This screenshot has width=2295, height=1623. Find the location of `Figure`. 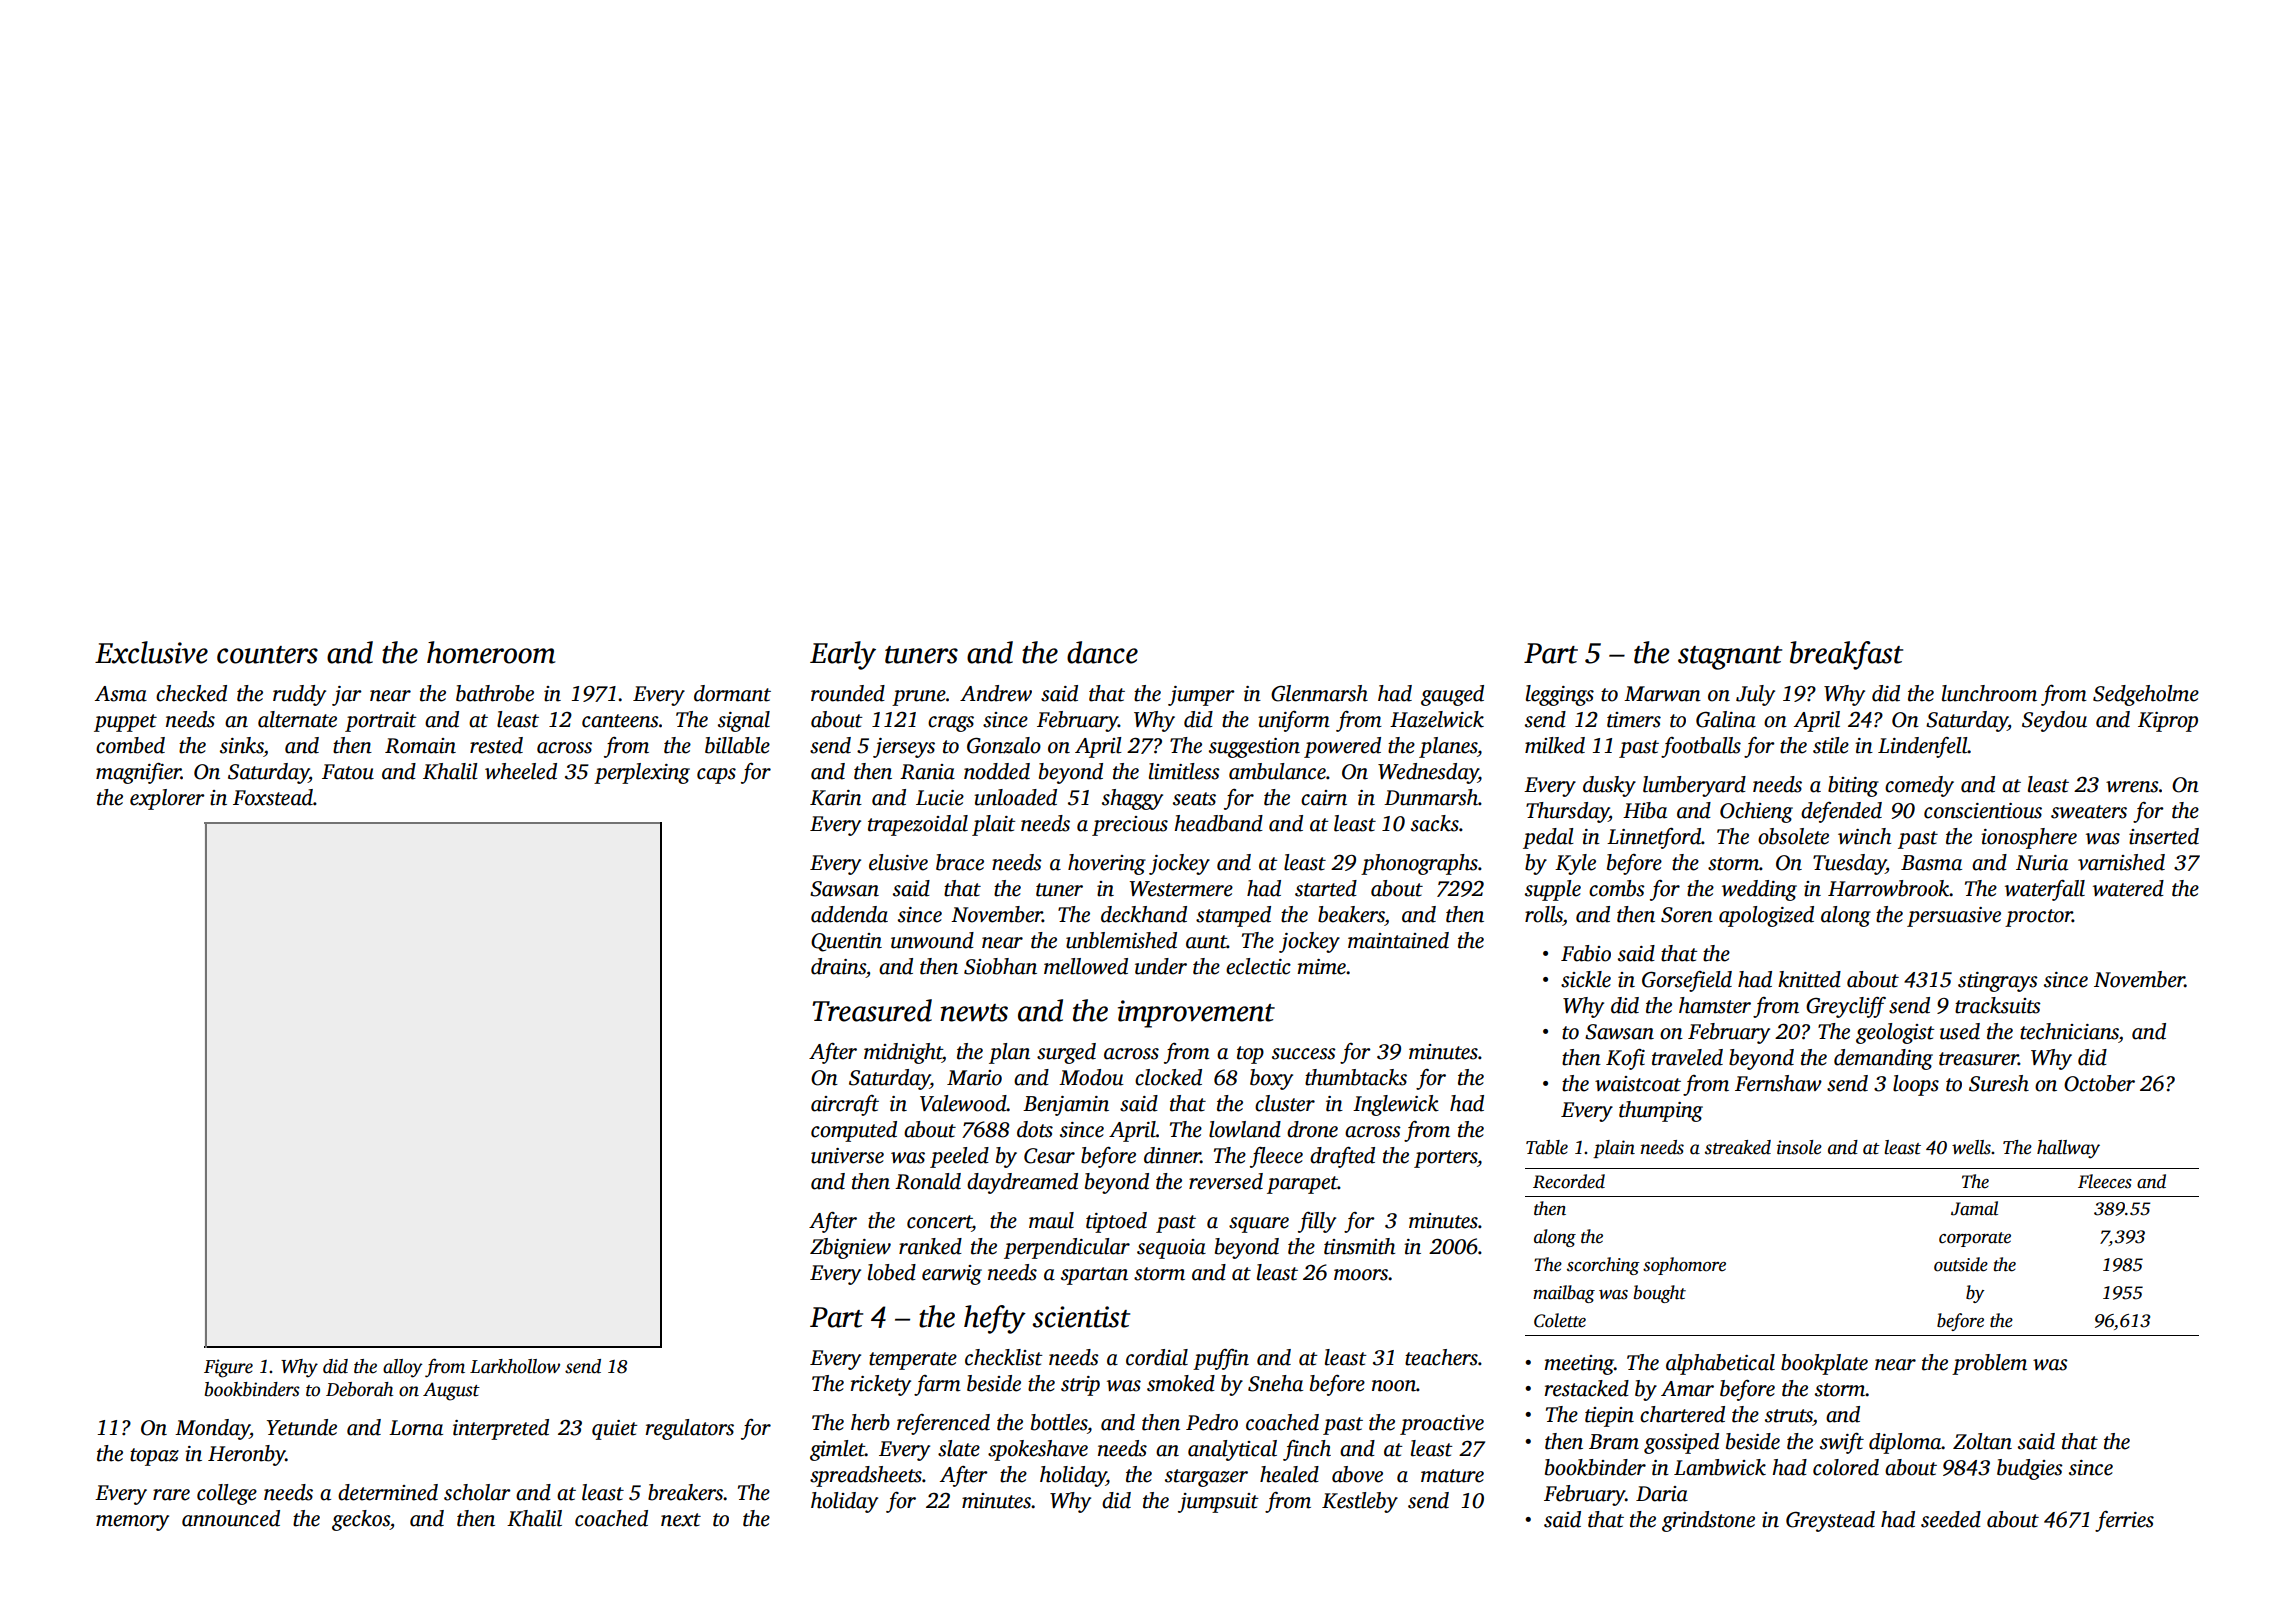

Figure is located at coordinates (228, 1368).
